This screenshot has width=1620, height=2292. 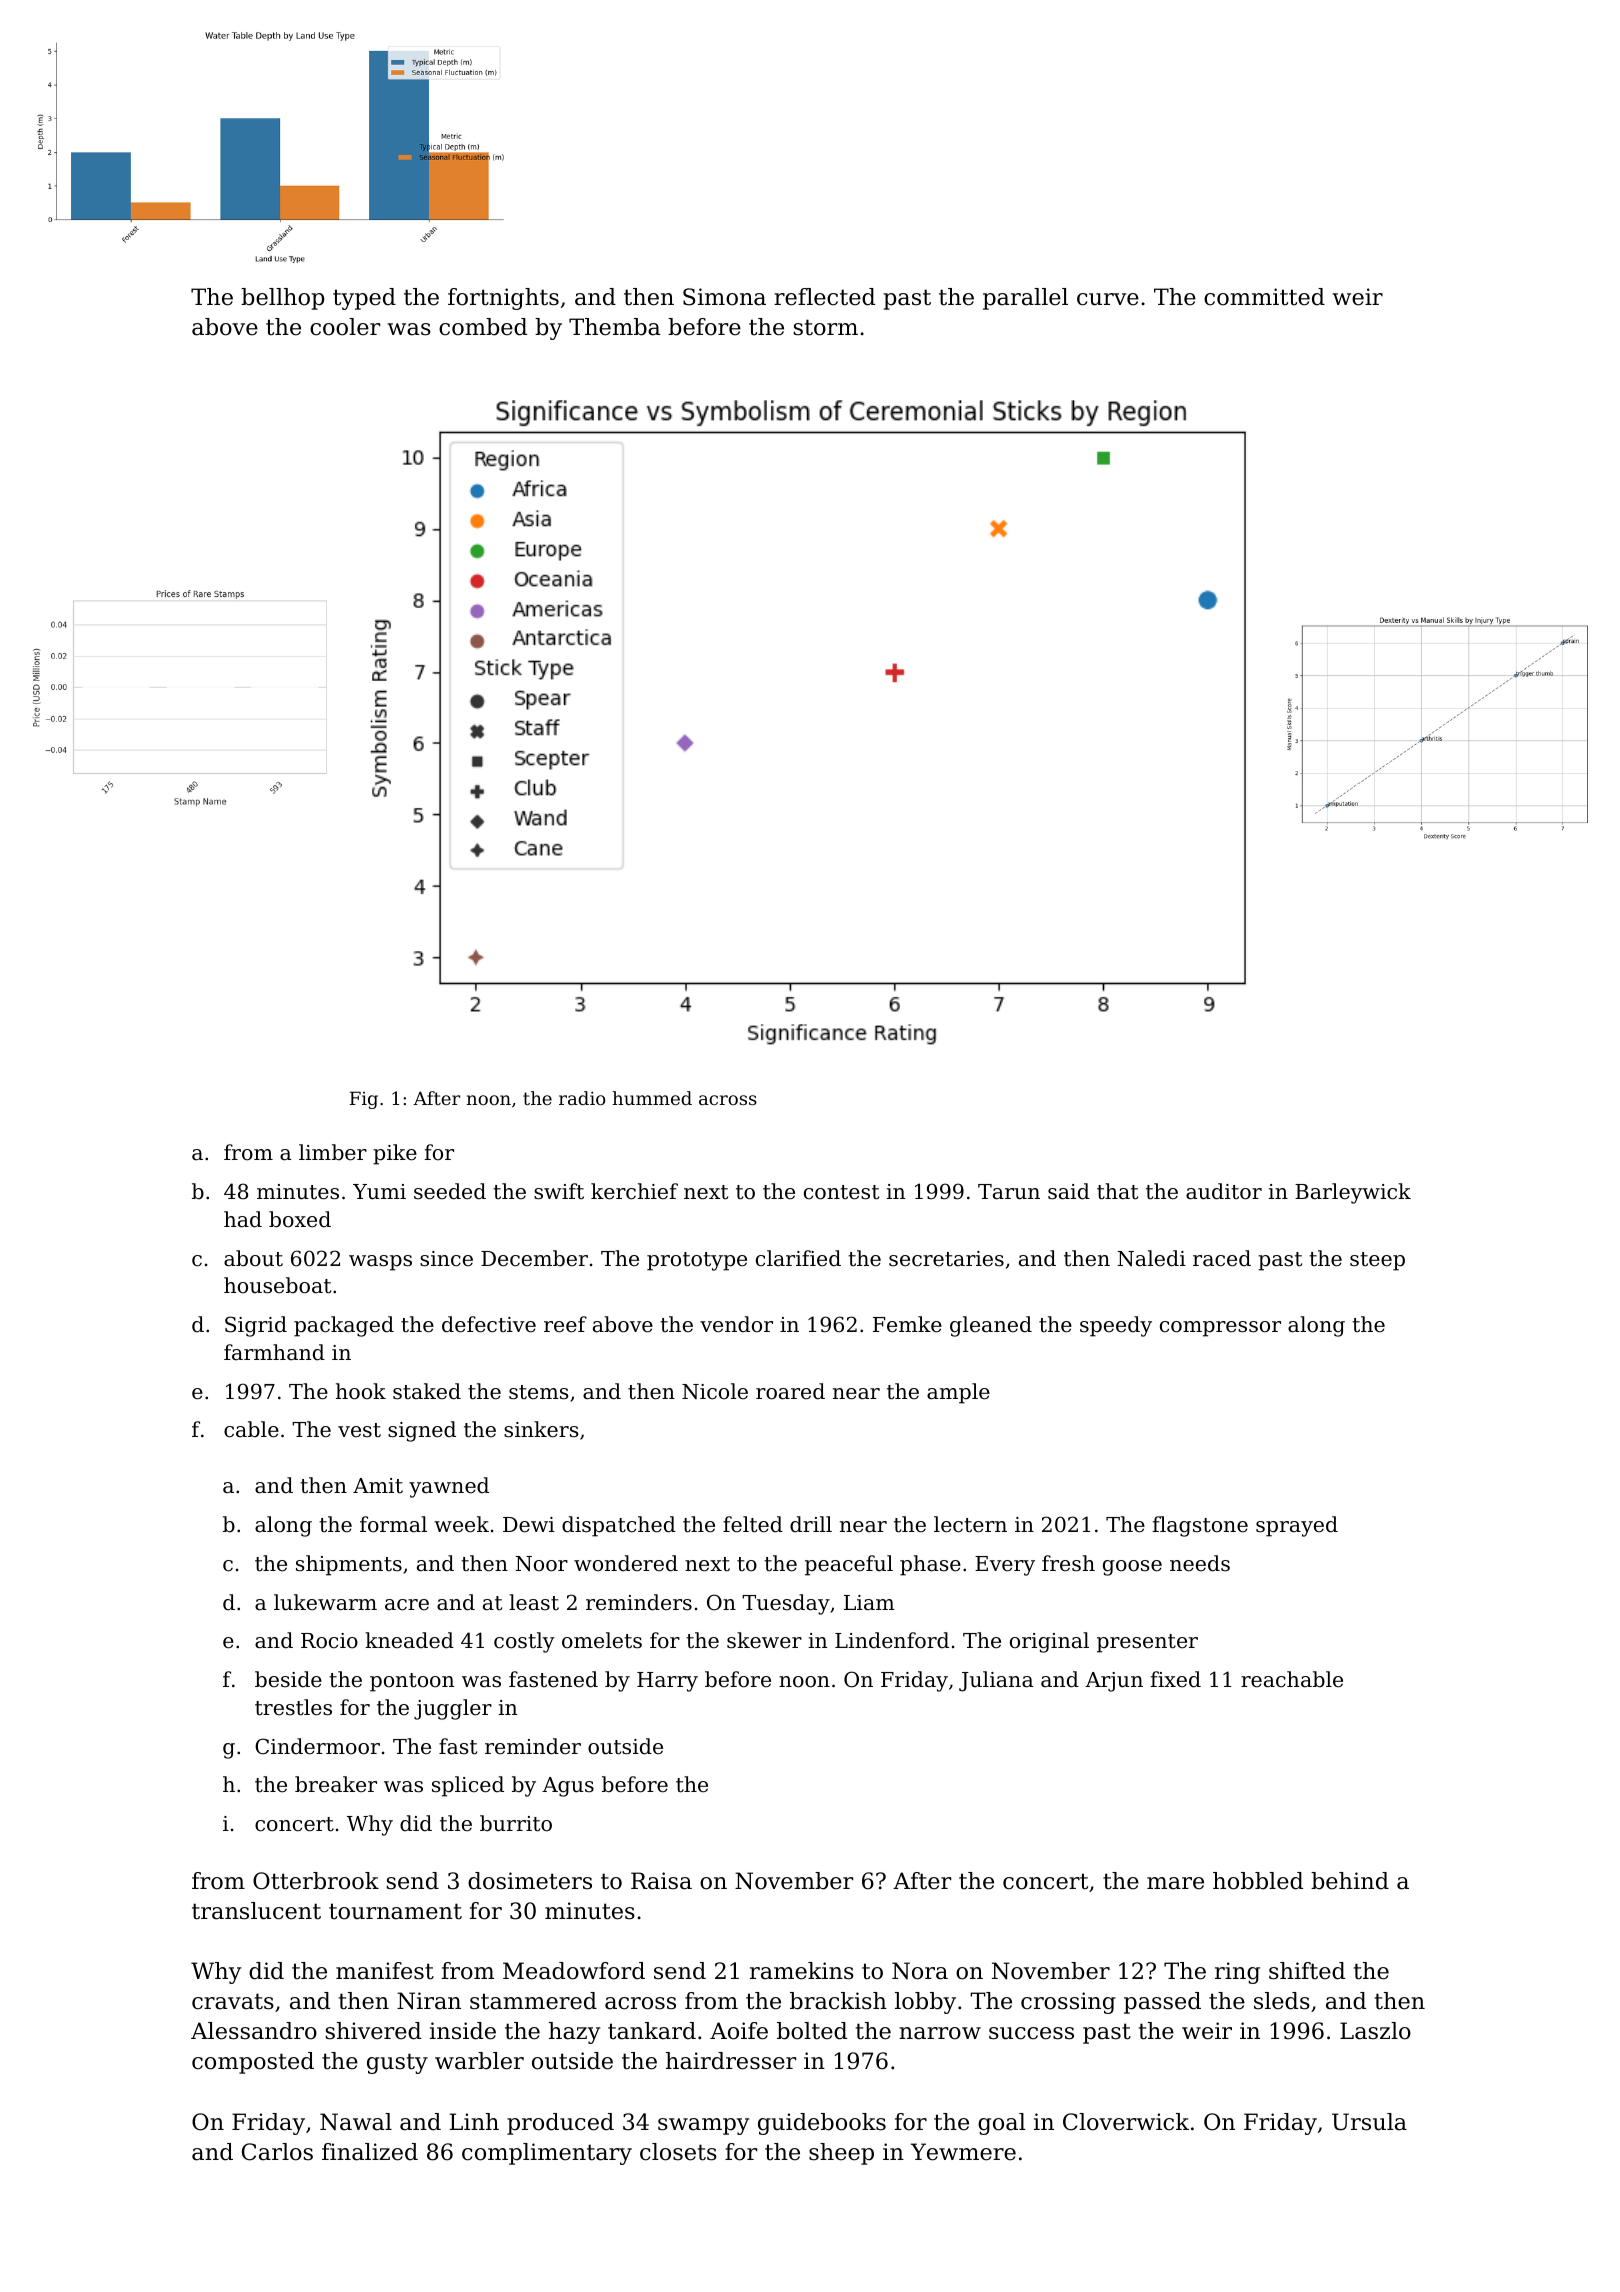 What do you see at coordinates (667, 1682) in the screenshot?
I see `Harry` at bounding box center [667, 1682].
